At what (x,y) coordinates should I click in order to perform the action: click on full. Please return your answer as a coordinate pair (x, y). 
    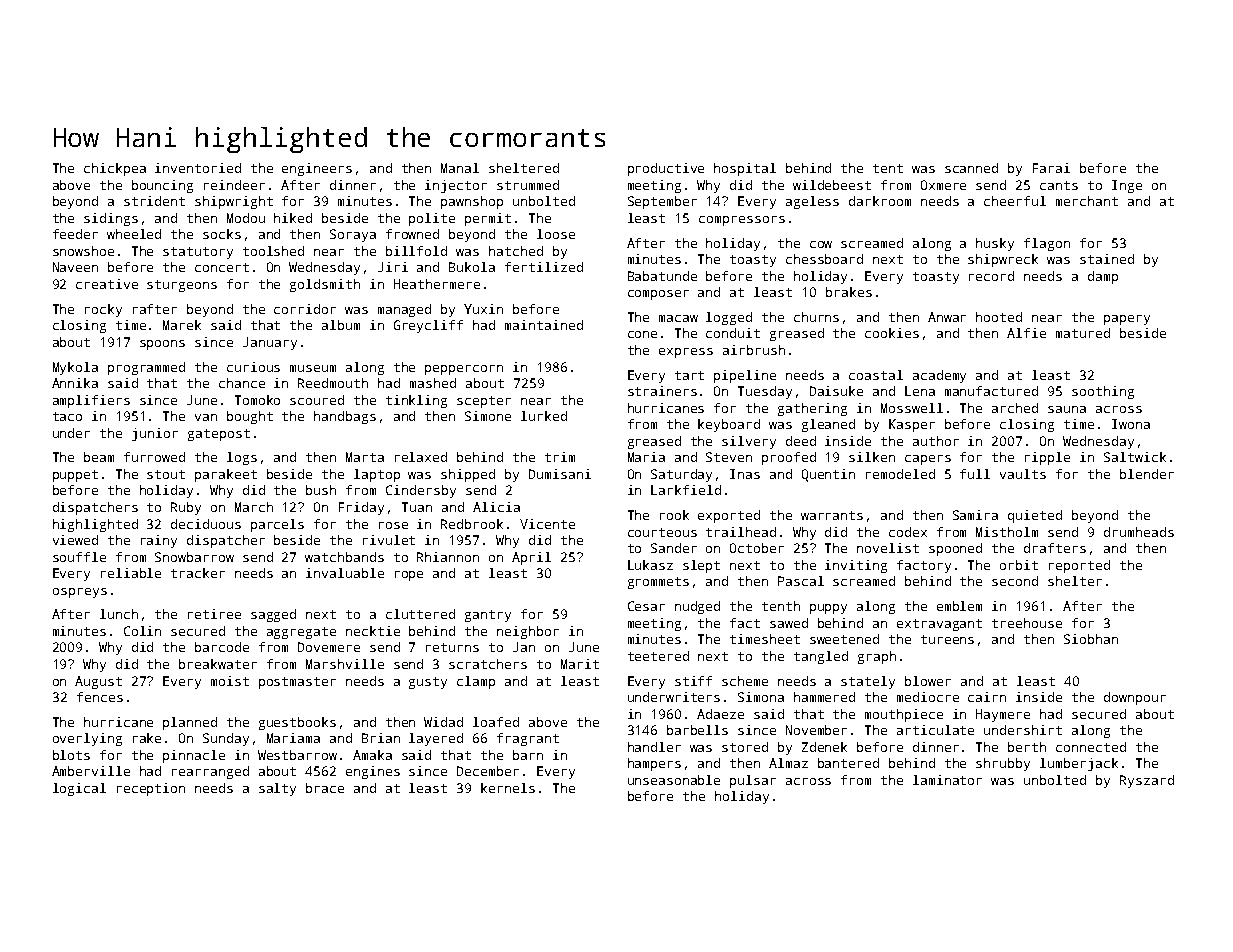
    Looking at the image, I should click on (975, 474).
